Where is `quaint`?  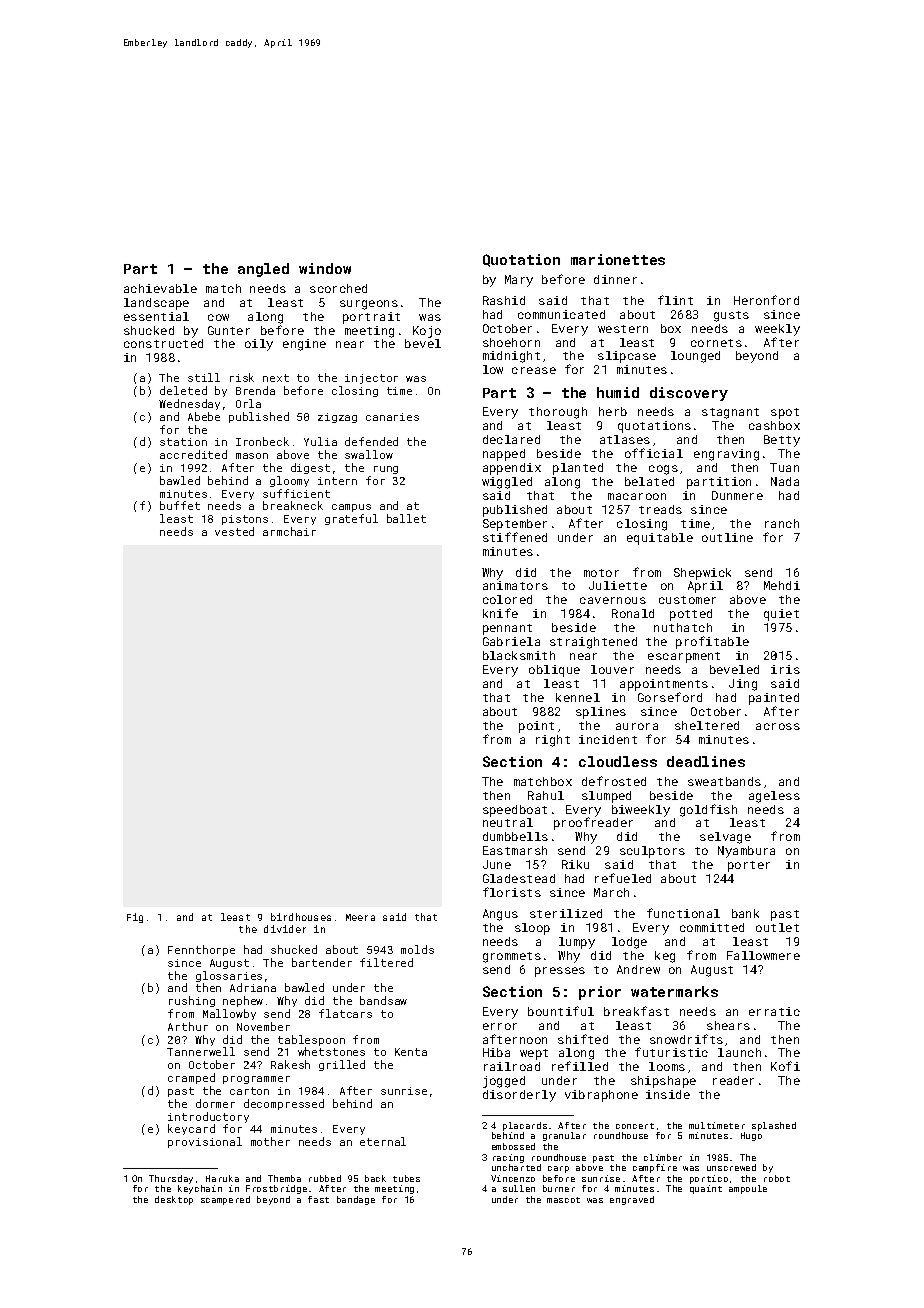 quaint is located at coordinates (706, 1189).
